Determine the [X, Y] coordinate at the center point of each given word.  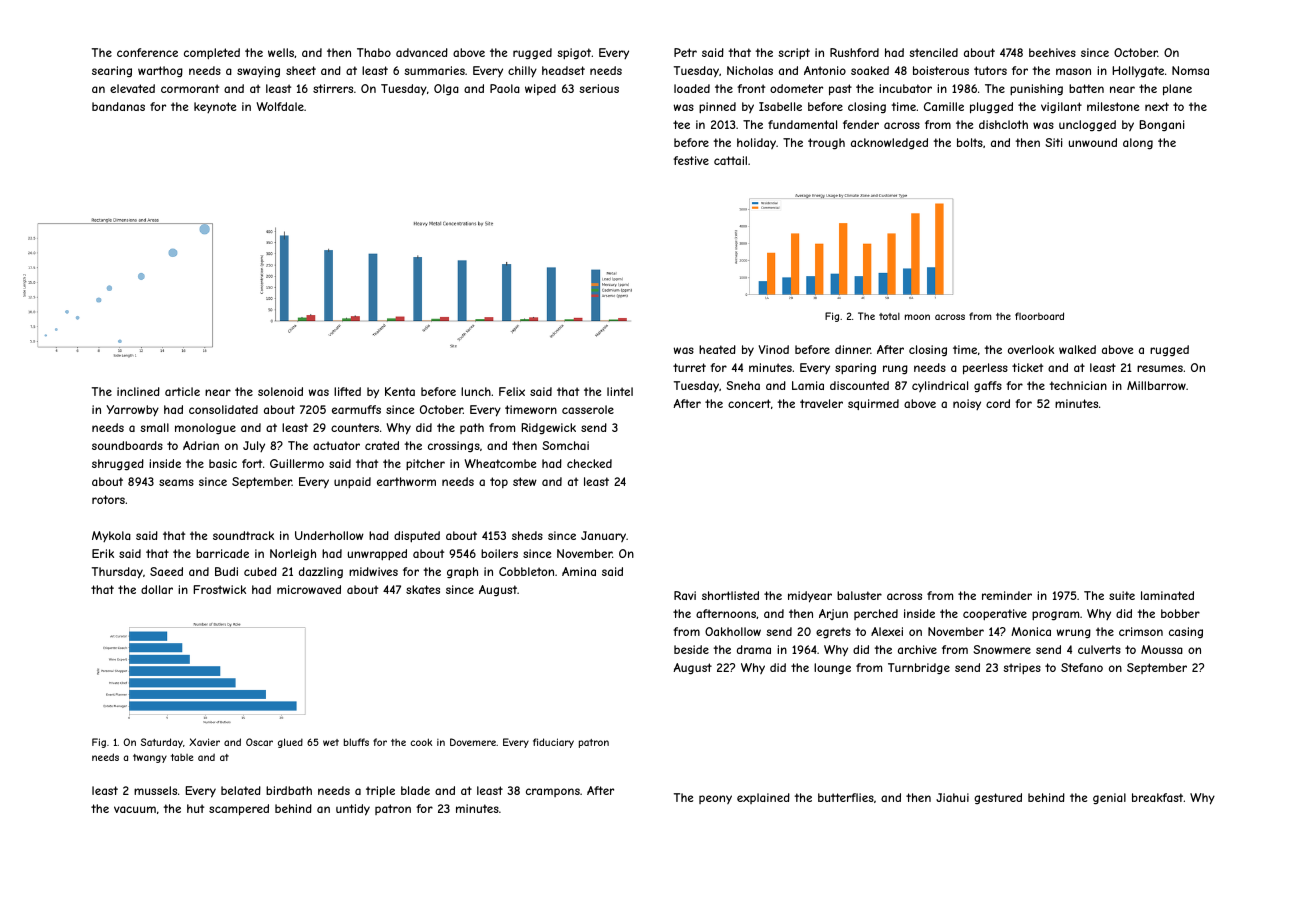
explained [763, 798]
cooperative [995, 615]
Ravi [685, 595]
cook [421, 742]
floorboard [1039, 316]
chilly [522, 72]
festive [691, 160]
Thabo [374, 52]
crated [382, 445]
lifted [347, 391]
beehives [1052, 52]
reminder [1007, 595]
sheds [527, 535]
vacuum [135, 809]
